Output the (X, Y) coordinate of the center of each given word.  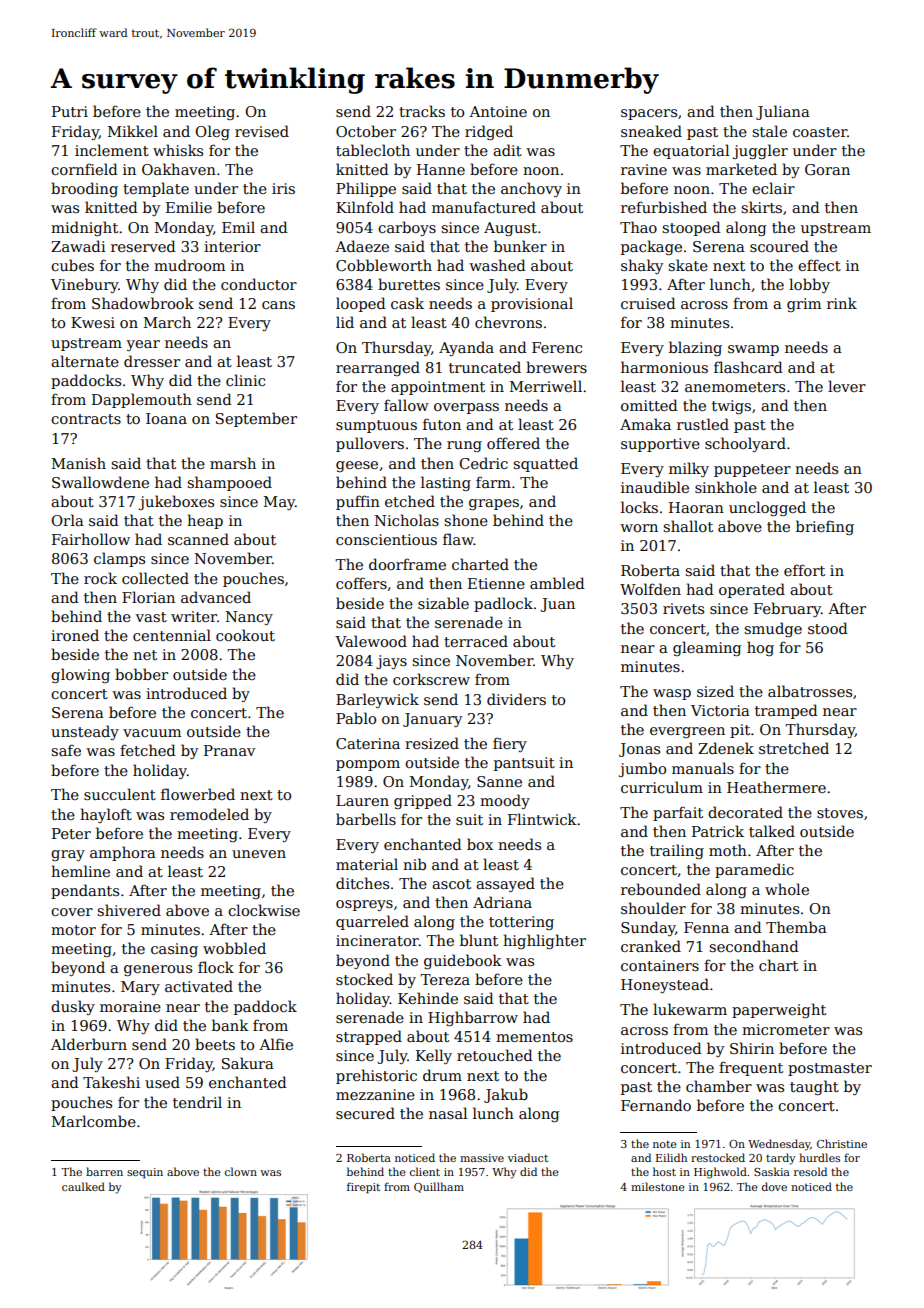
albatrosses (810, 691)
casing (174, 950)
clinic (245, 380)
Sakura (248, 1063)
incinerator (377, 940)
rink (842, 303)
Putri (70, 111)
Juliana (783, 112)
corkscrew (431, 679)
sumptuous (376, 426)
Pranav (229, 750)
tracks (422, 111)
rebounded (661, 889)
